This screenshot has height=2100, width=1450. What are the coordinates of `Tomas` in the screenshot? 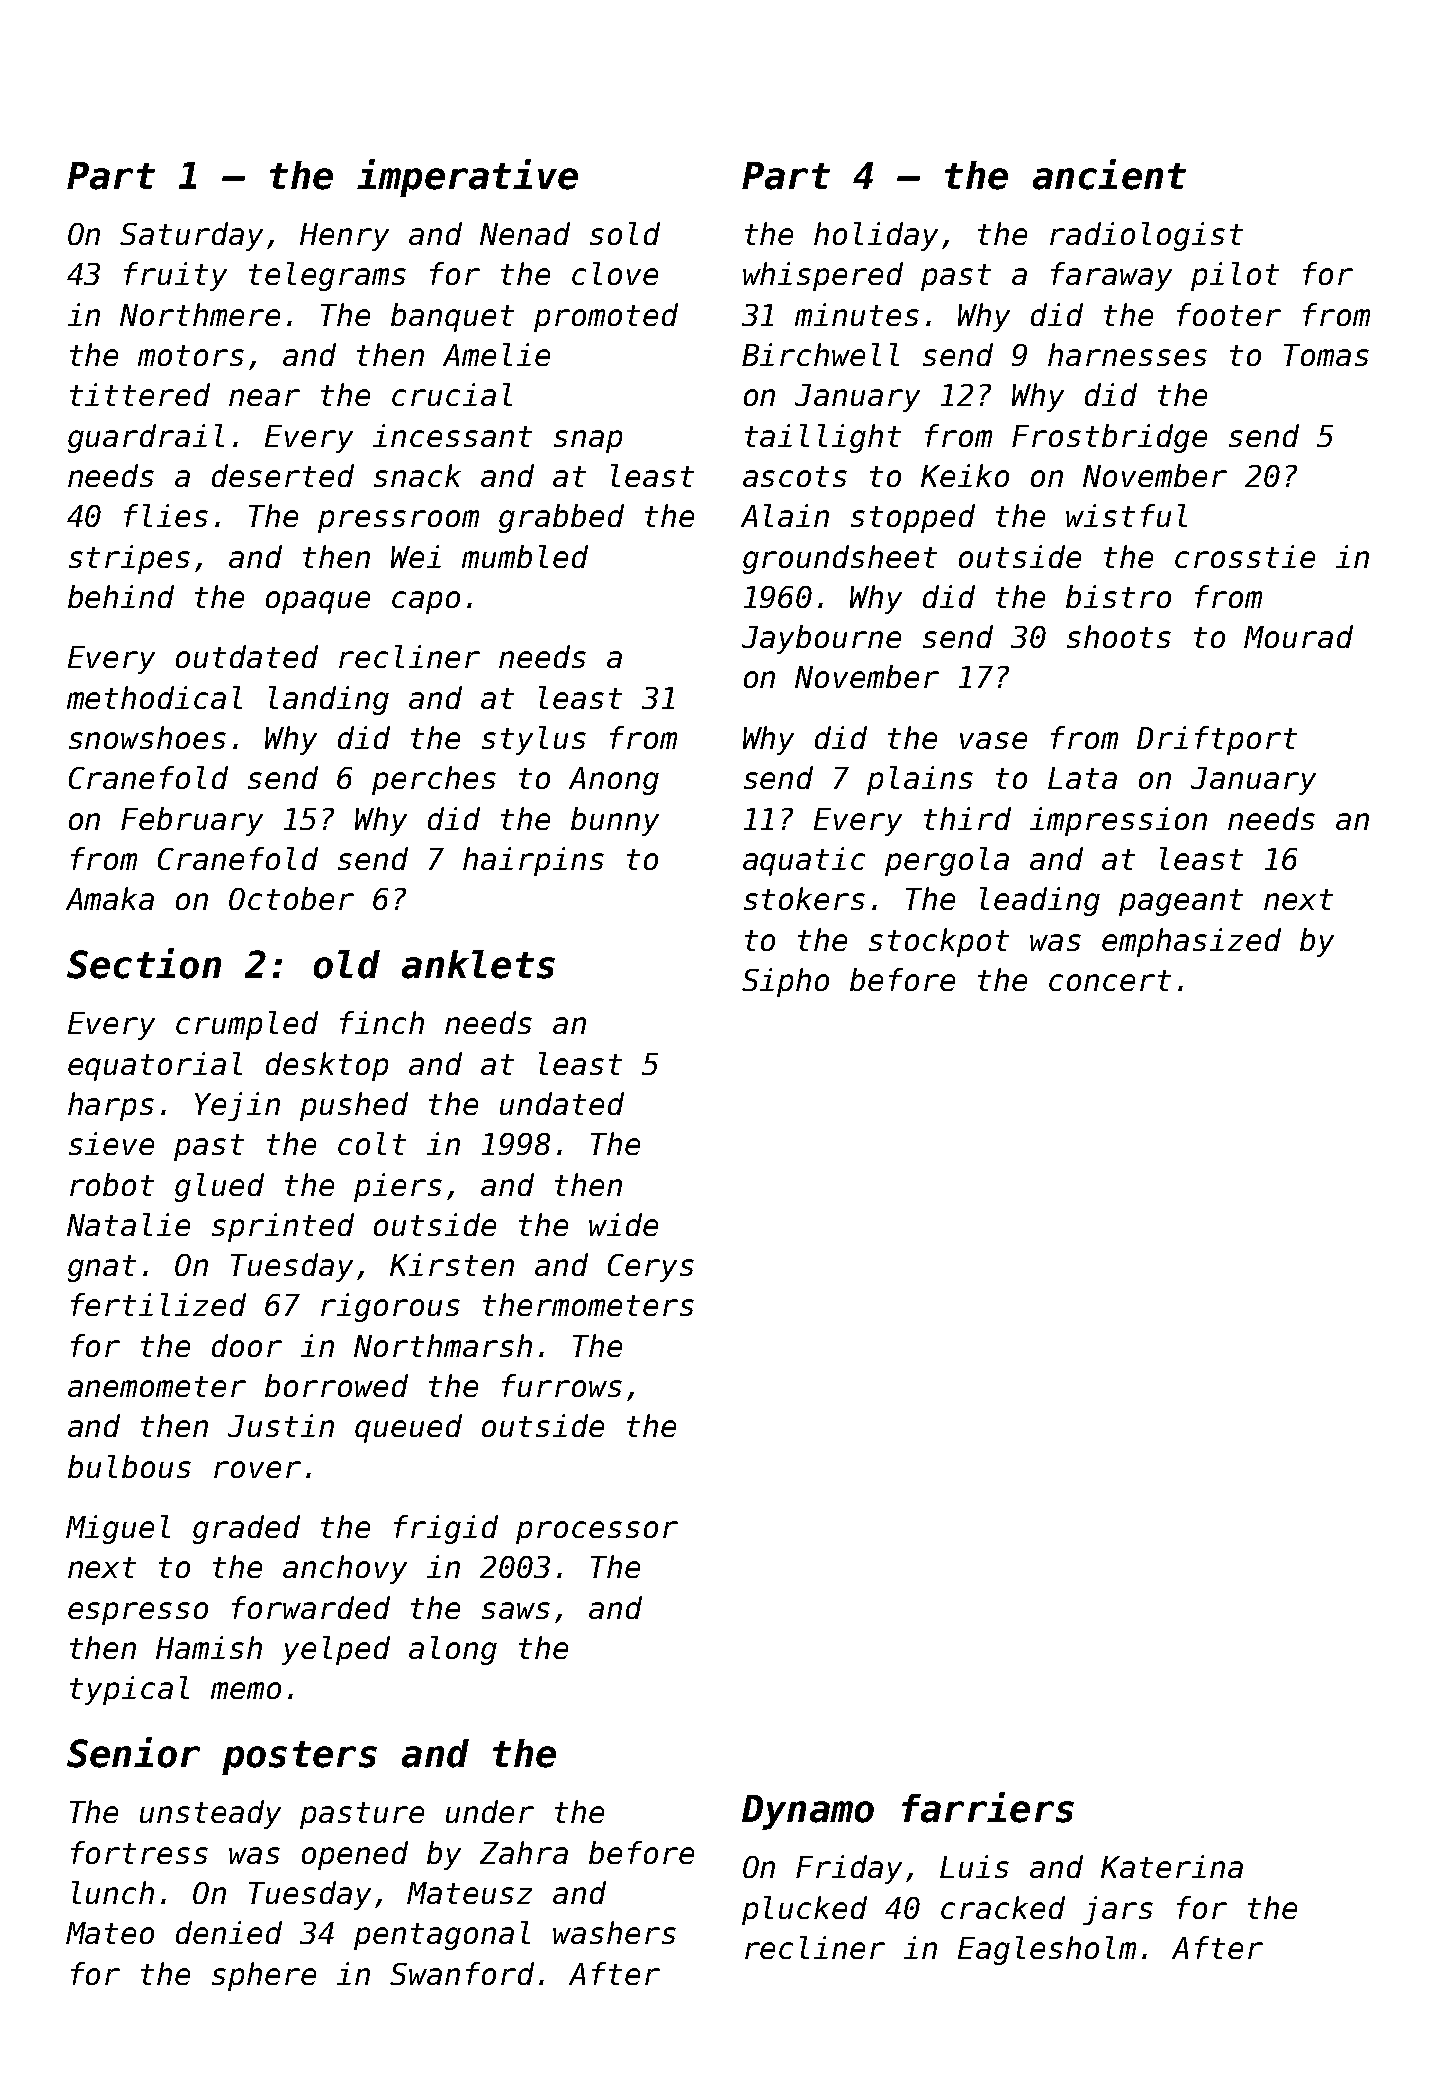 It's located at (1326, 355).
